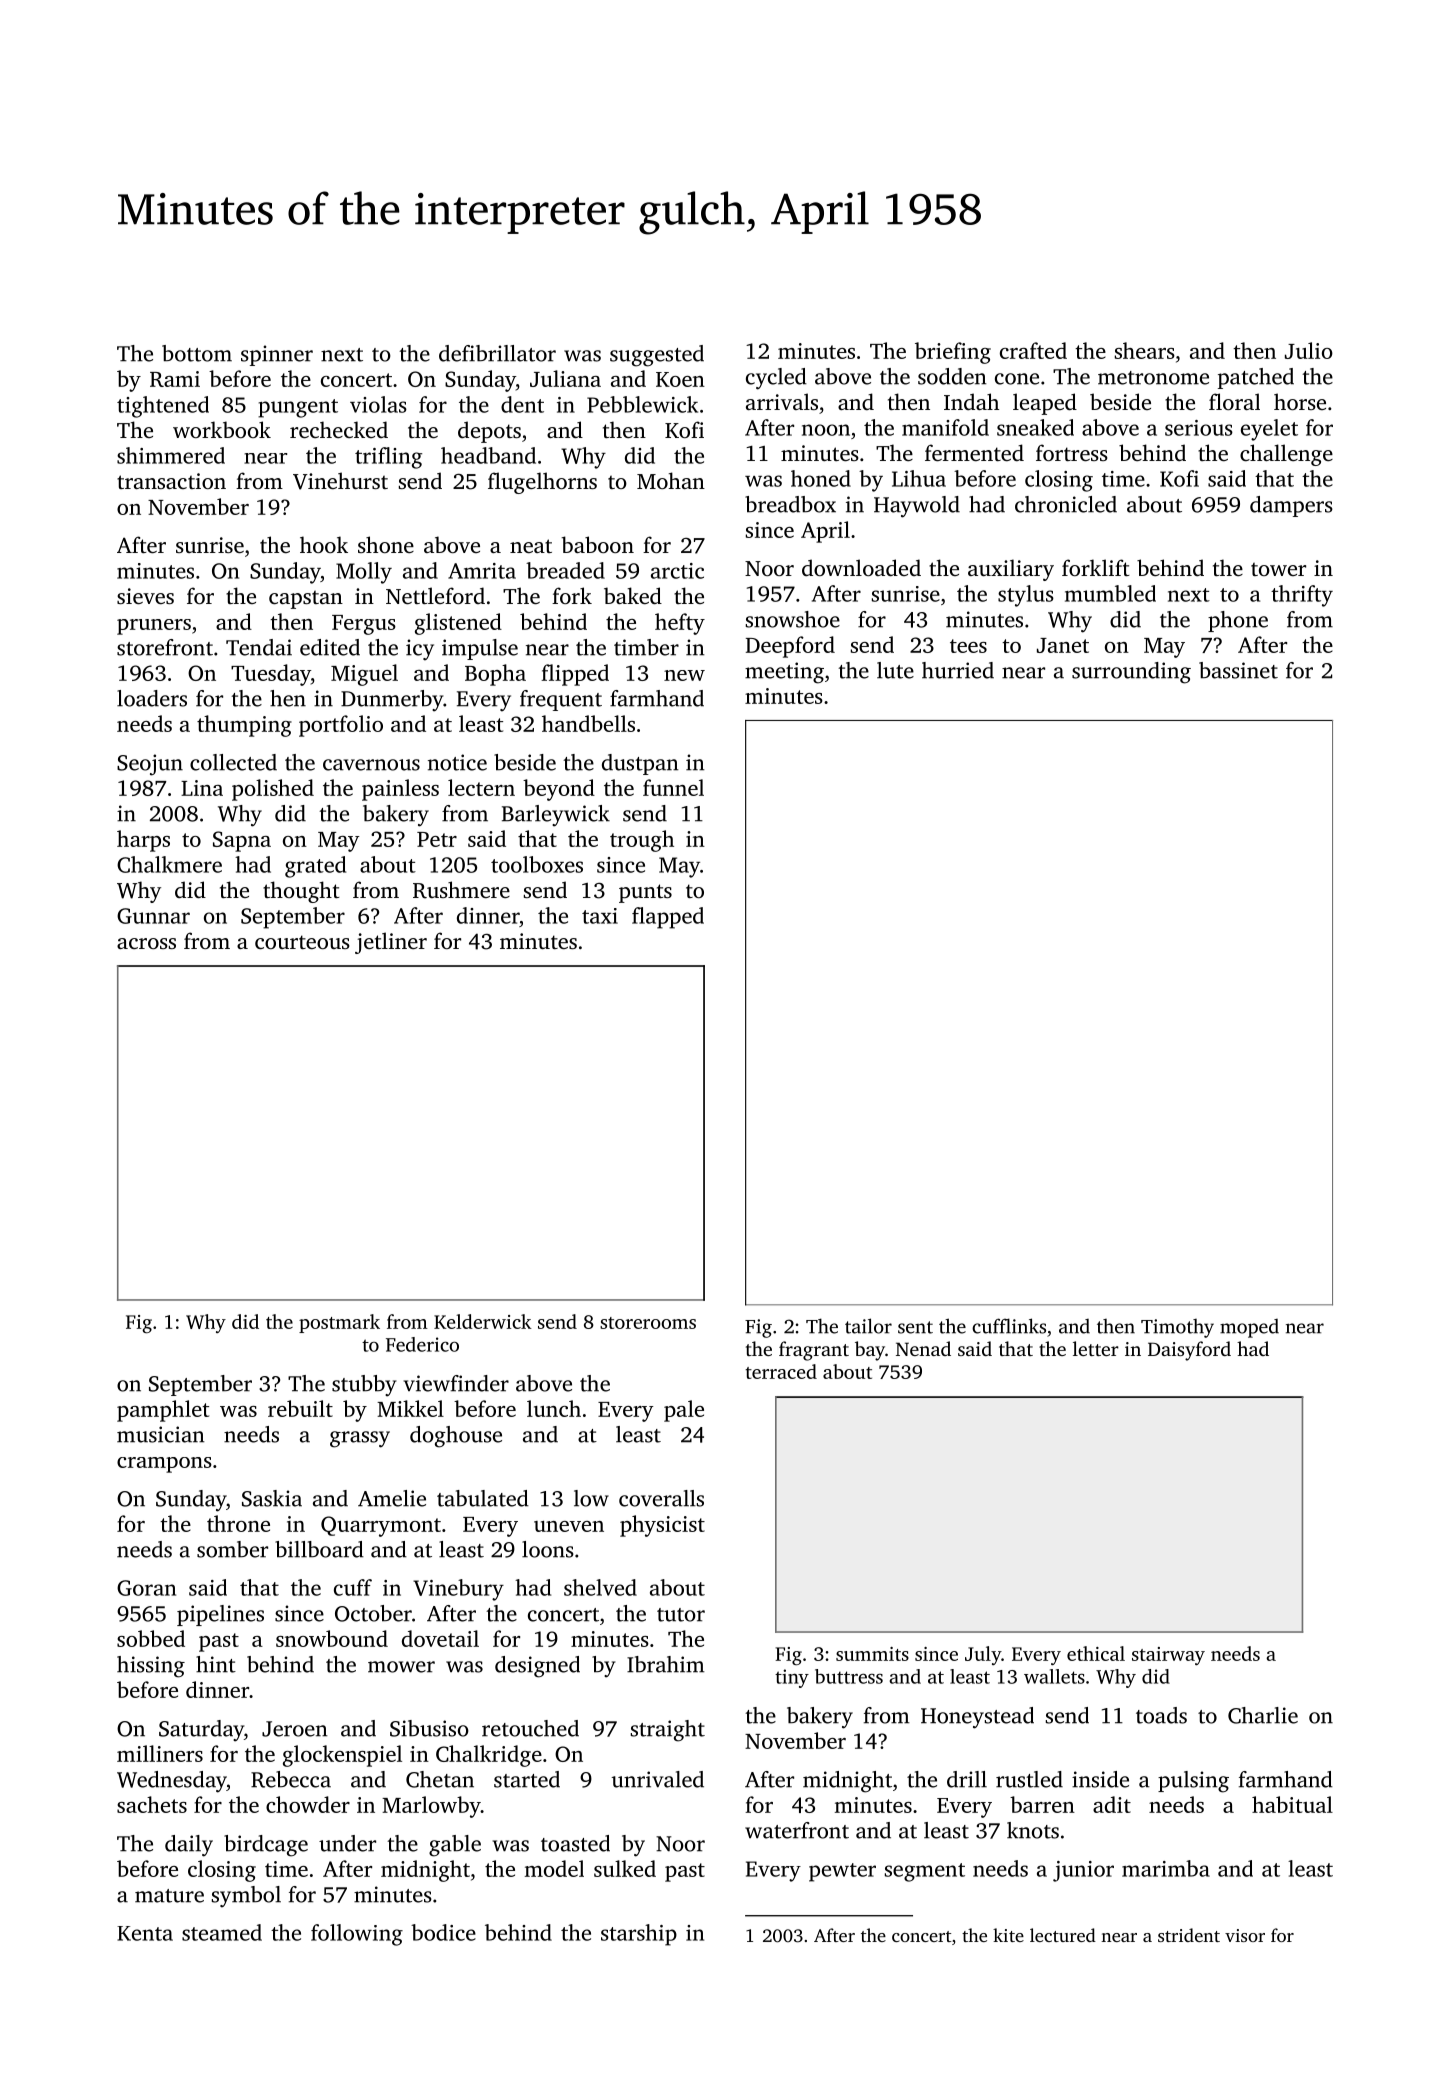 This screenshot has width=1450, height=2100. I want to click on Julio, so click(1309, 350).
